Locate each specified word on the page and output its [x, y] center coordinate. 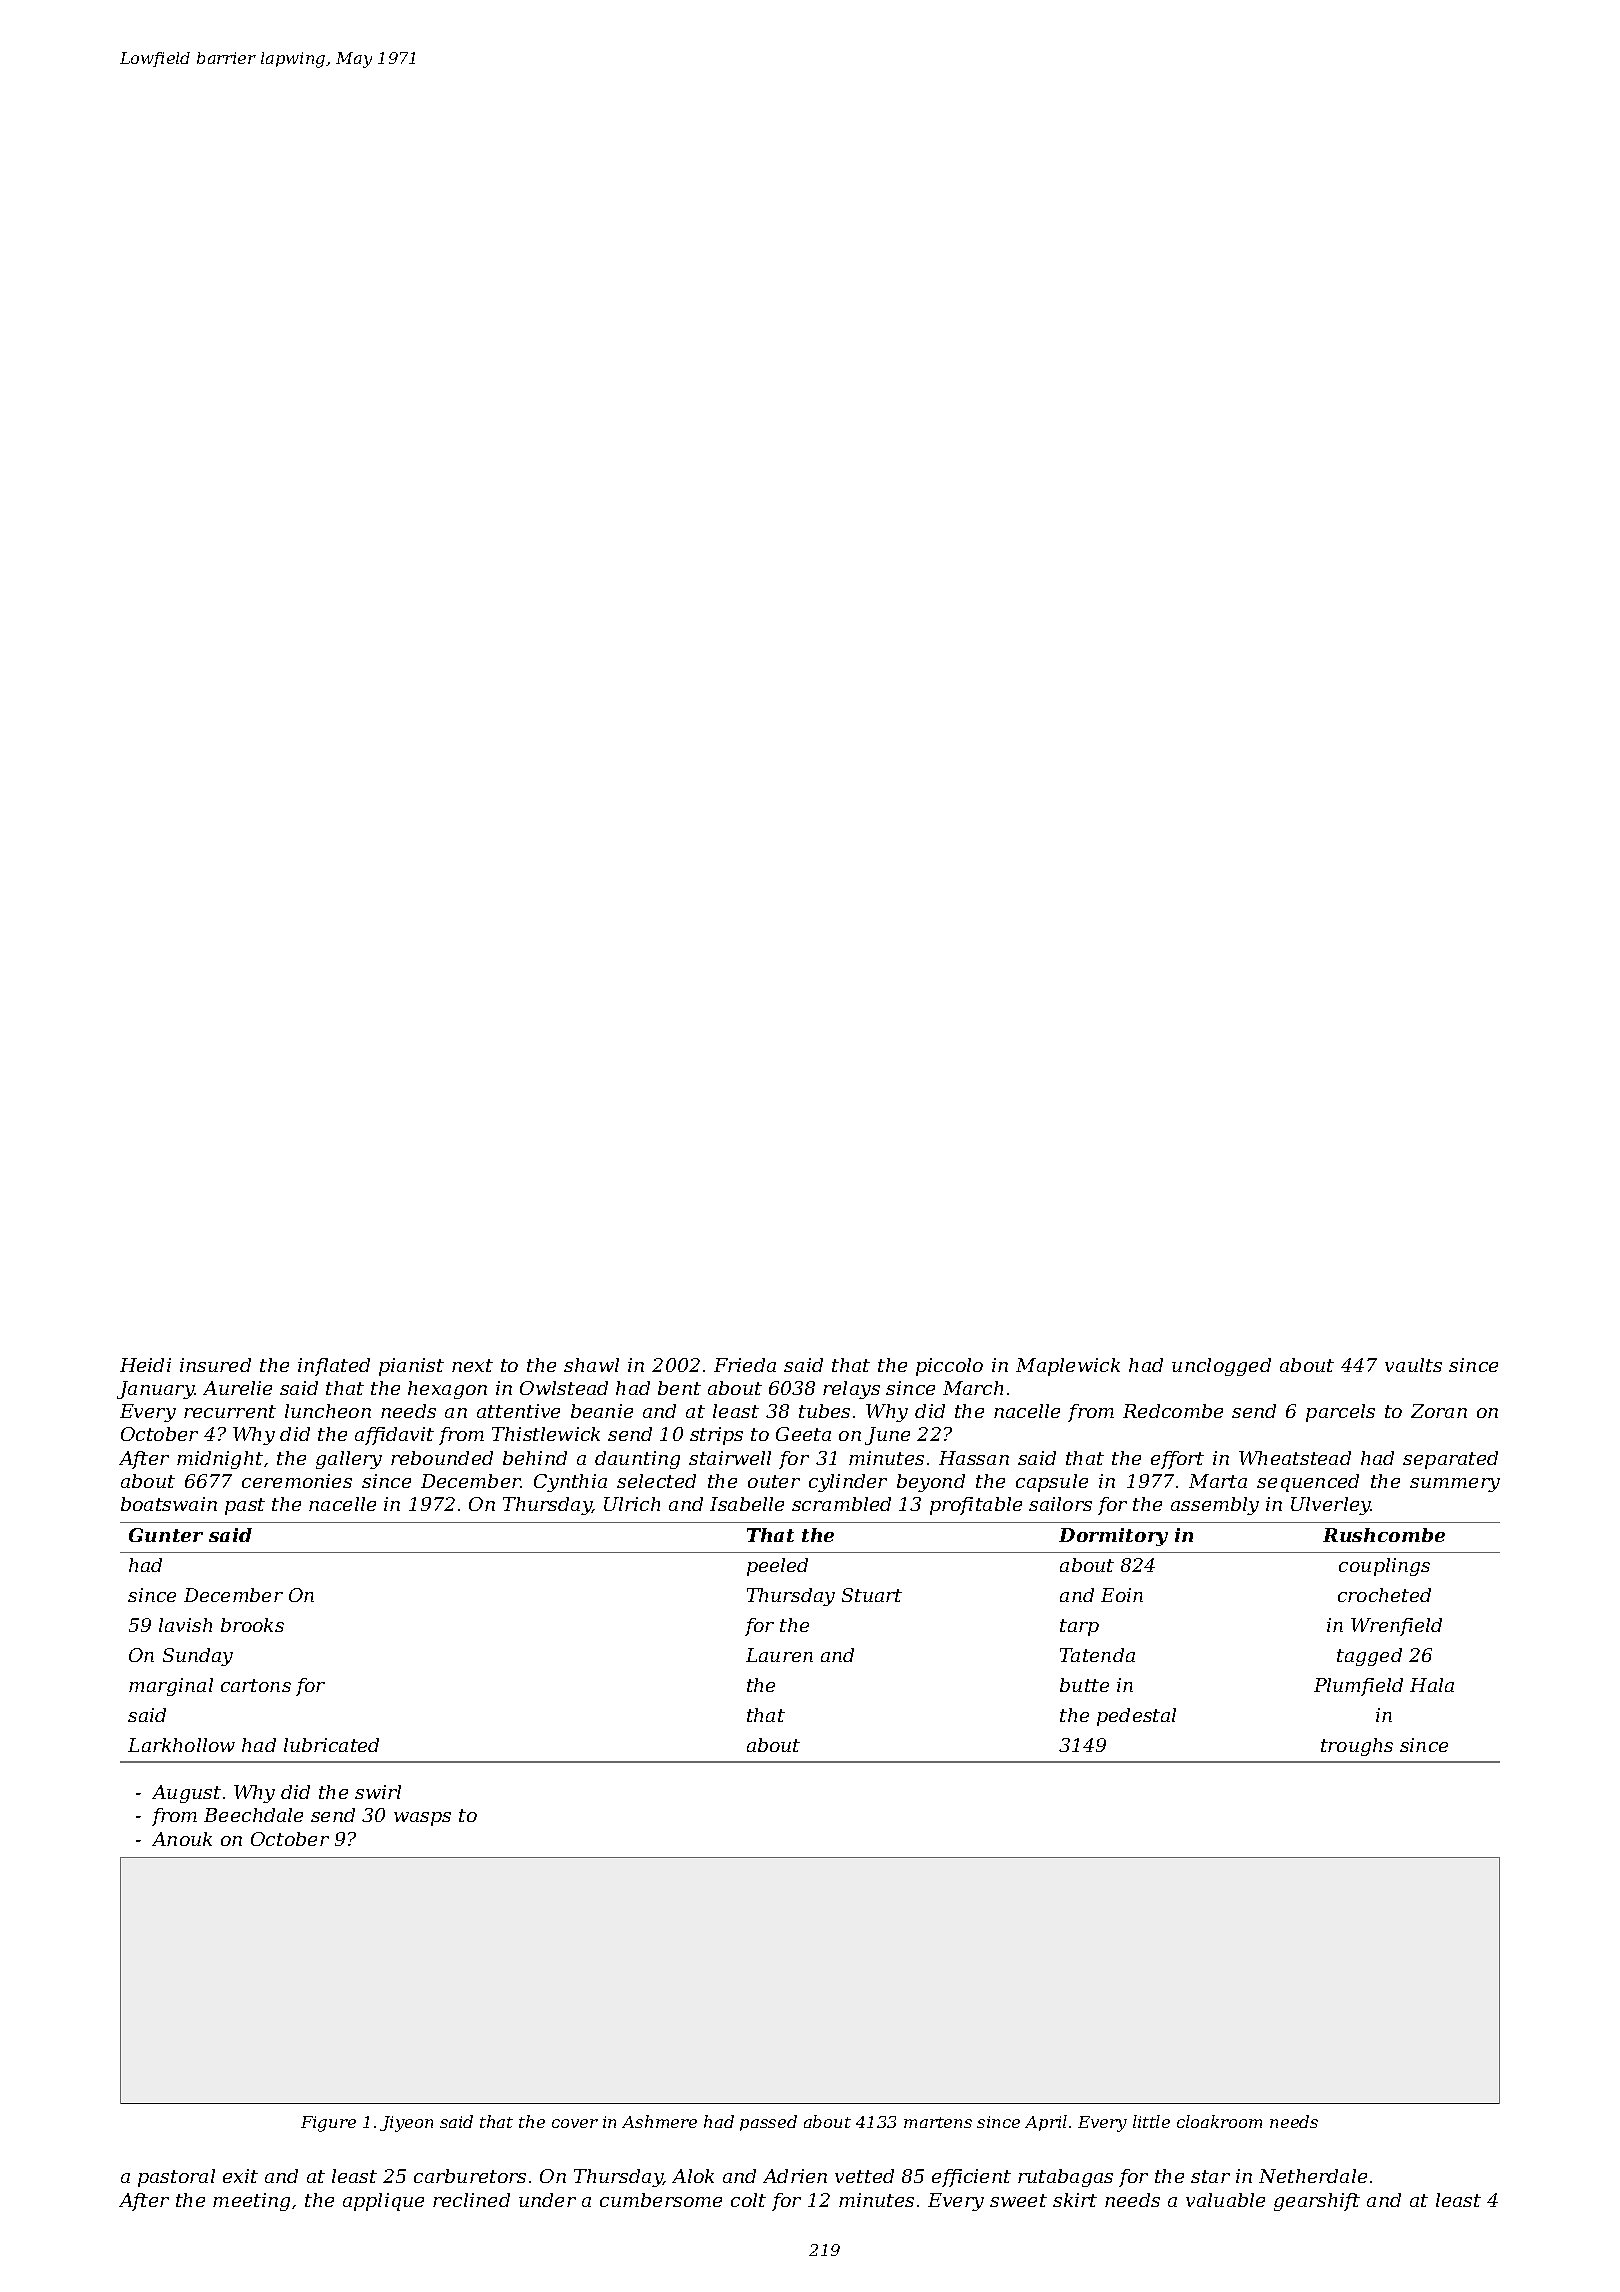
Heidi [145, 1365]
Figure [328, 2124]
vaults [1413, 1365]
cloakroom [1219, 2121]
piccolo [949, 1367]
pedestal [1136, 1717]
